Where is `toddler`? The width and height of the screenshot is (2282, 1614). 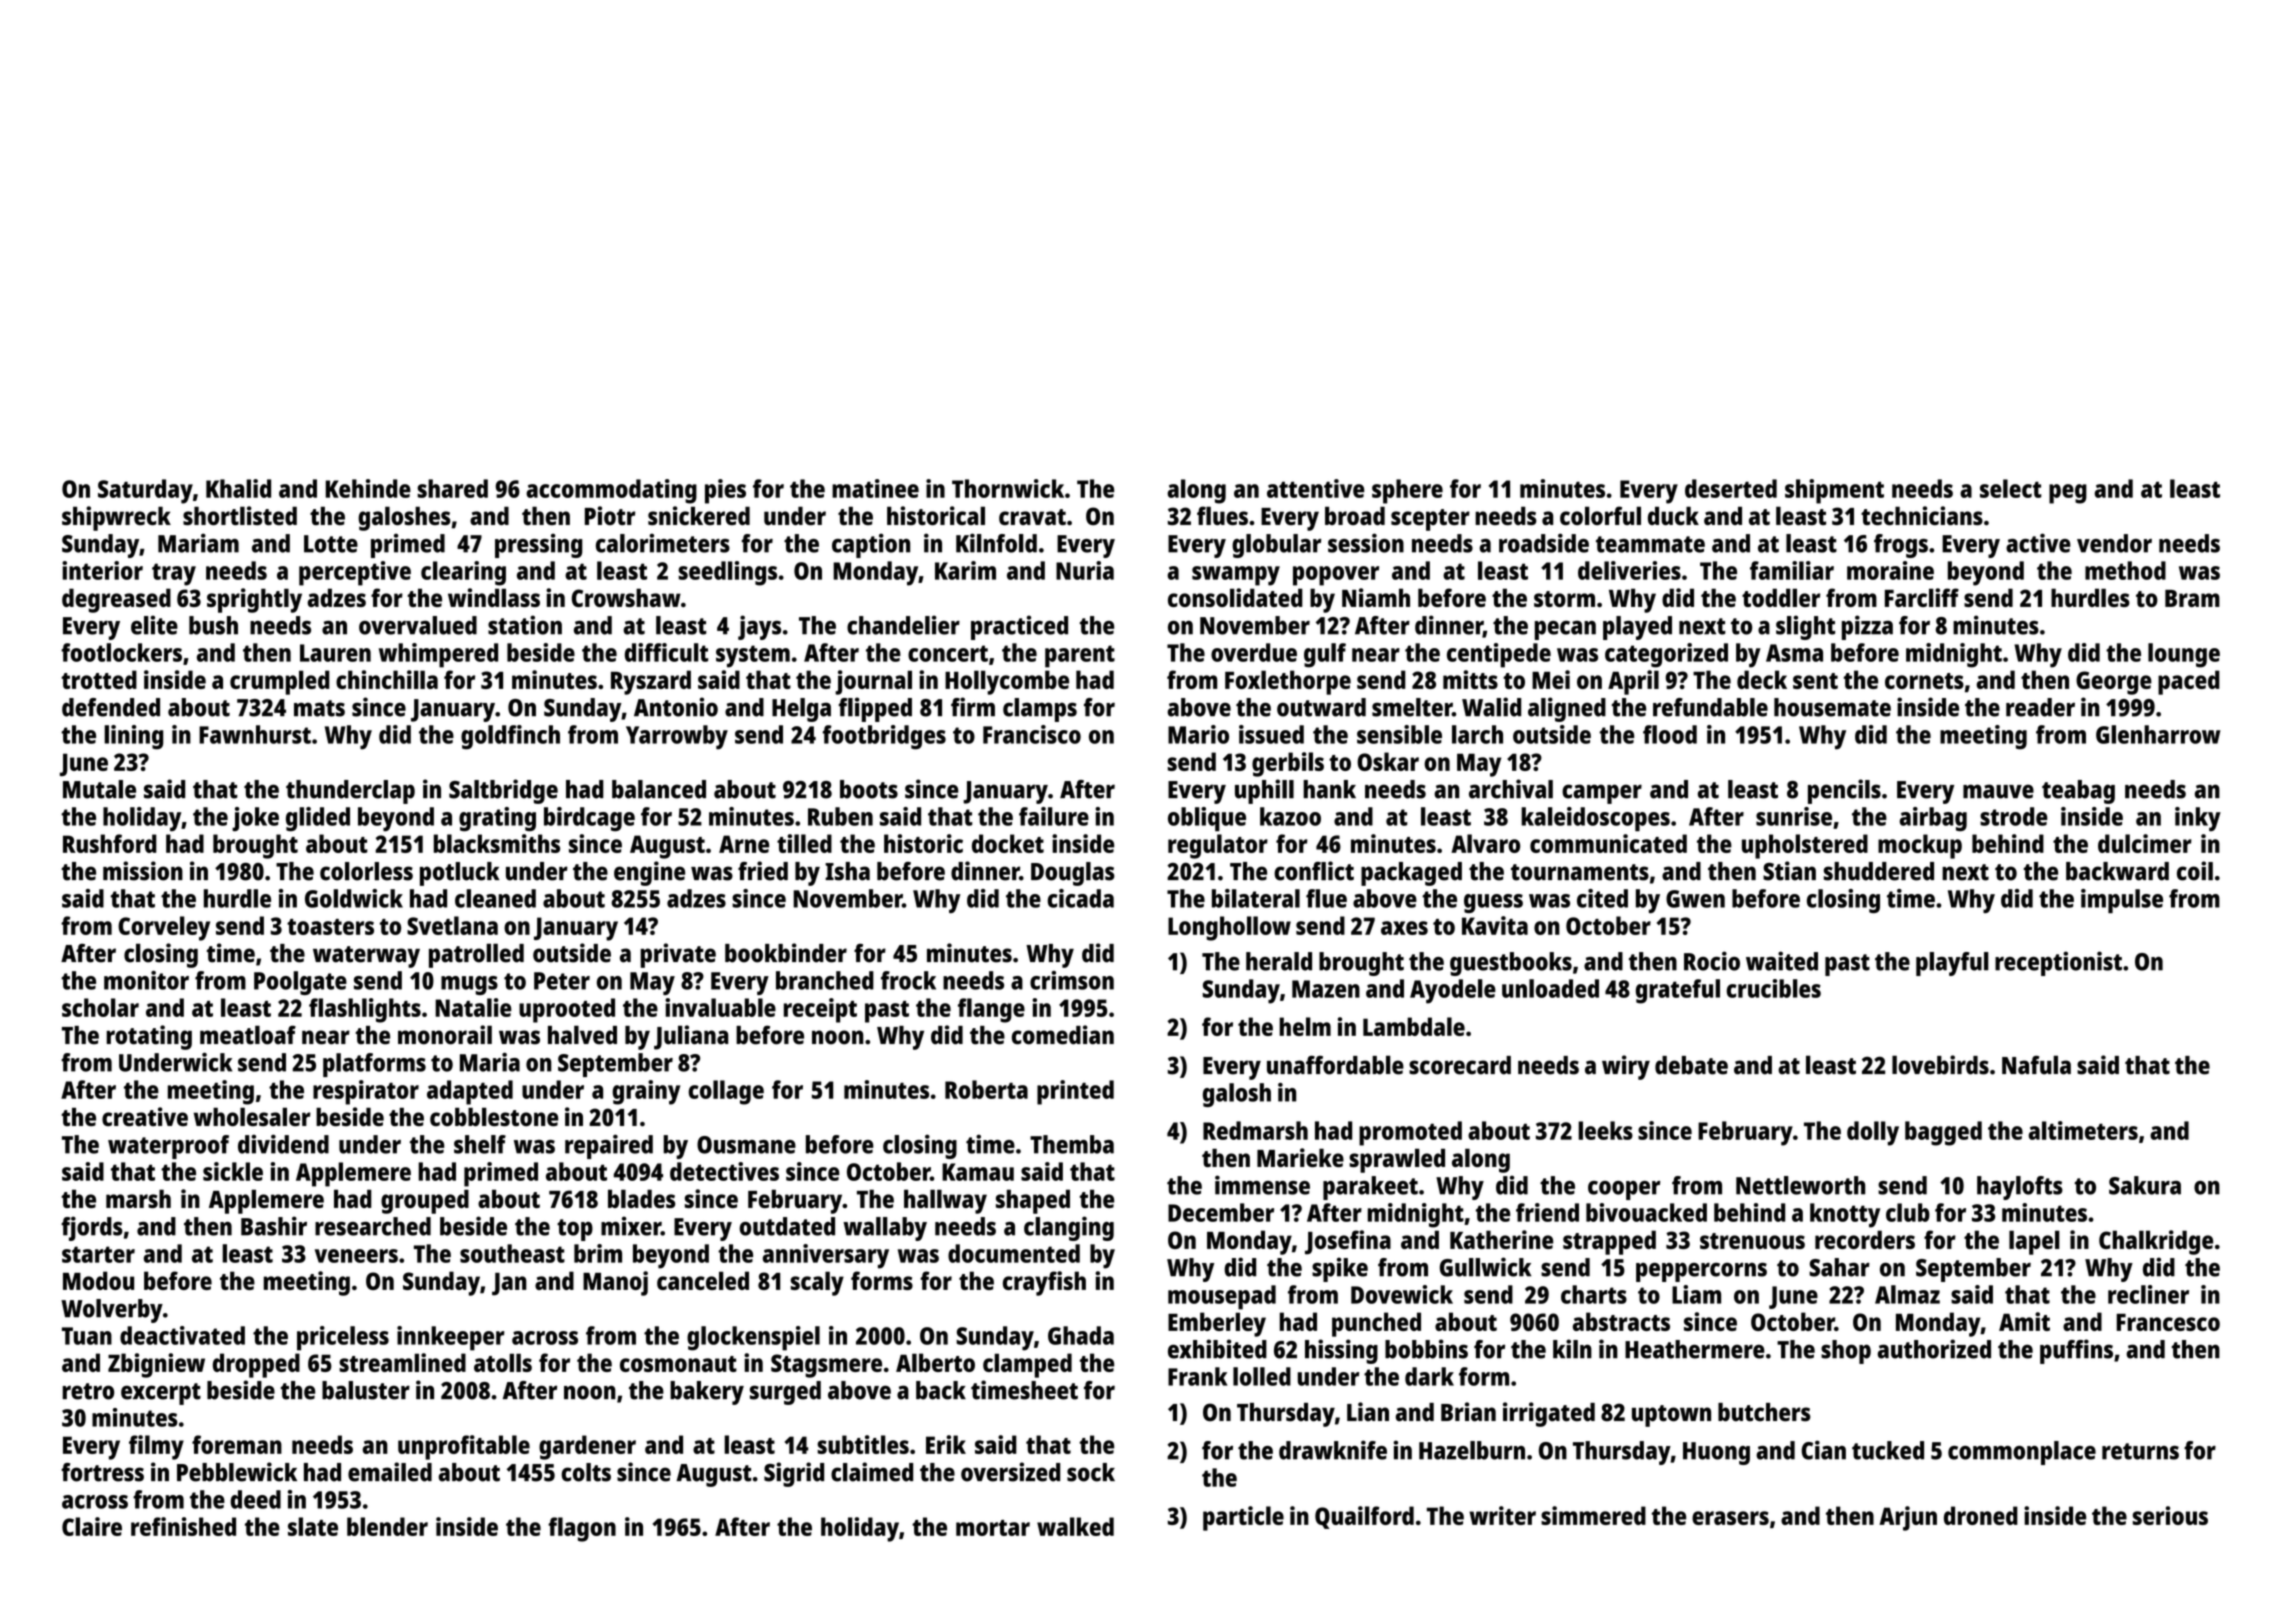 toddler is located at coordinates (1781, 597).
